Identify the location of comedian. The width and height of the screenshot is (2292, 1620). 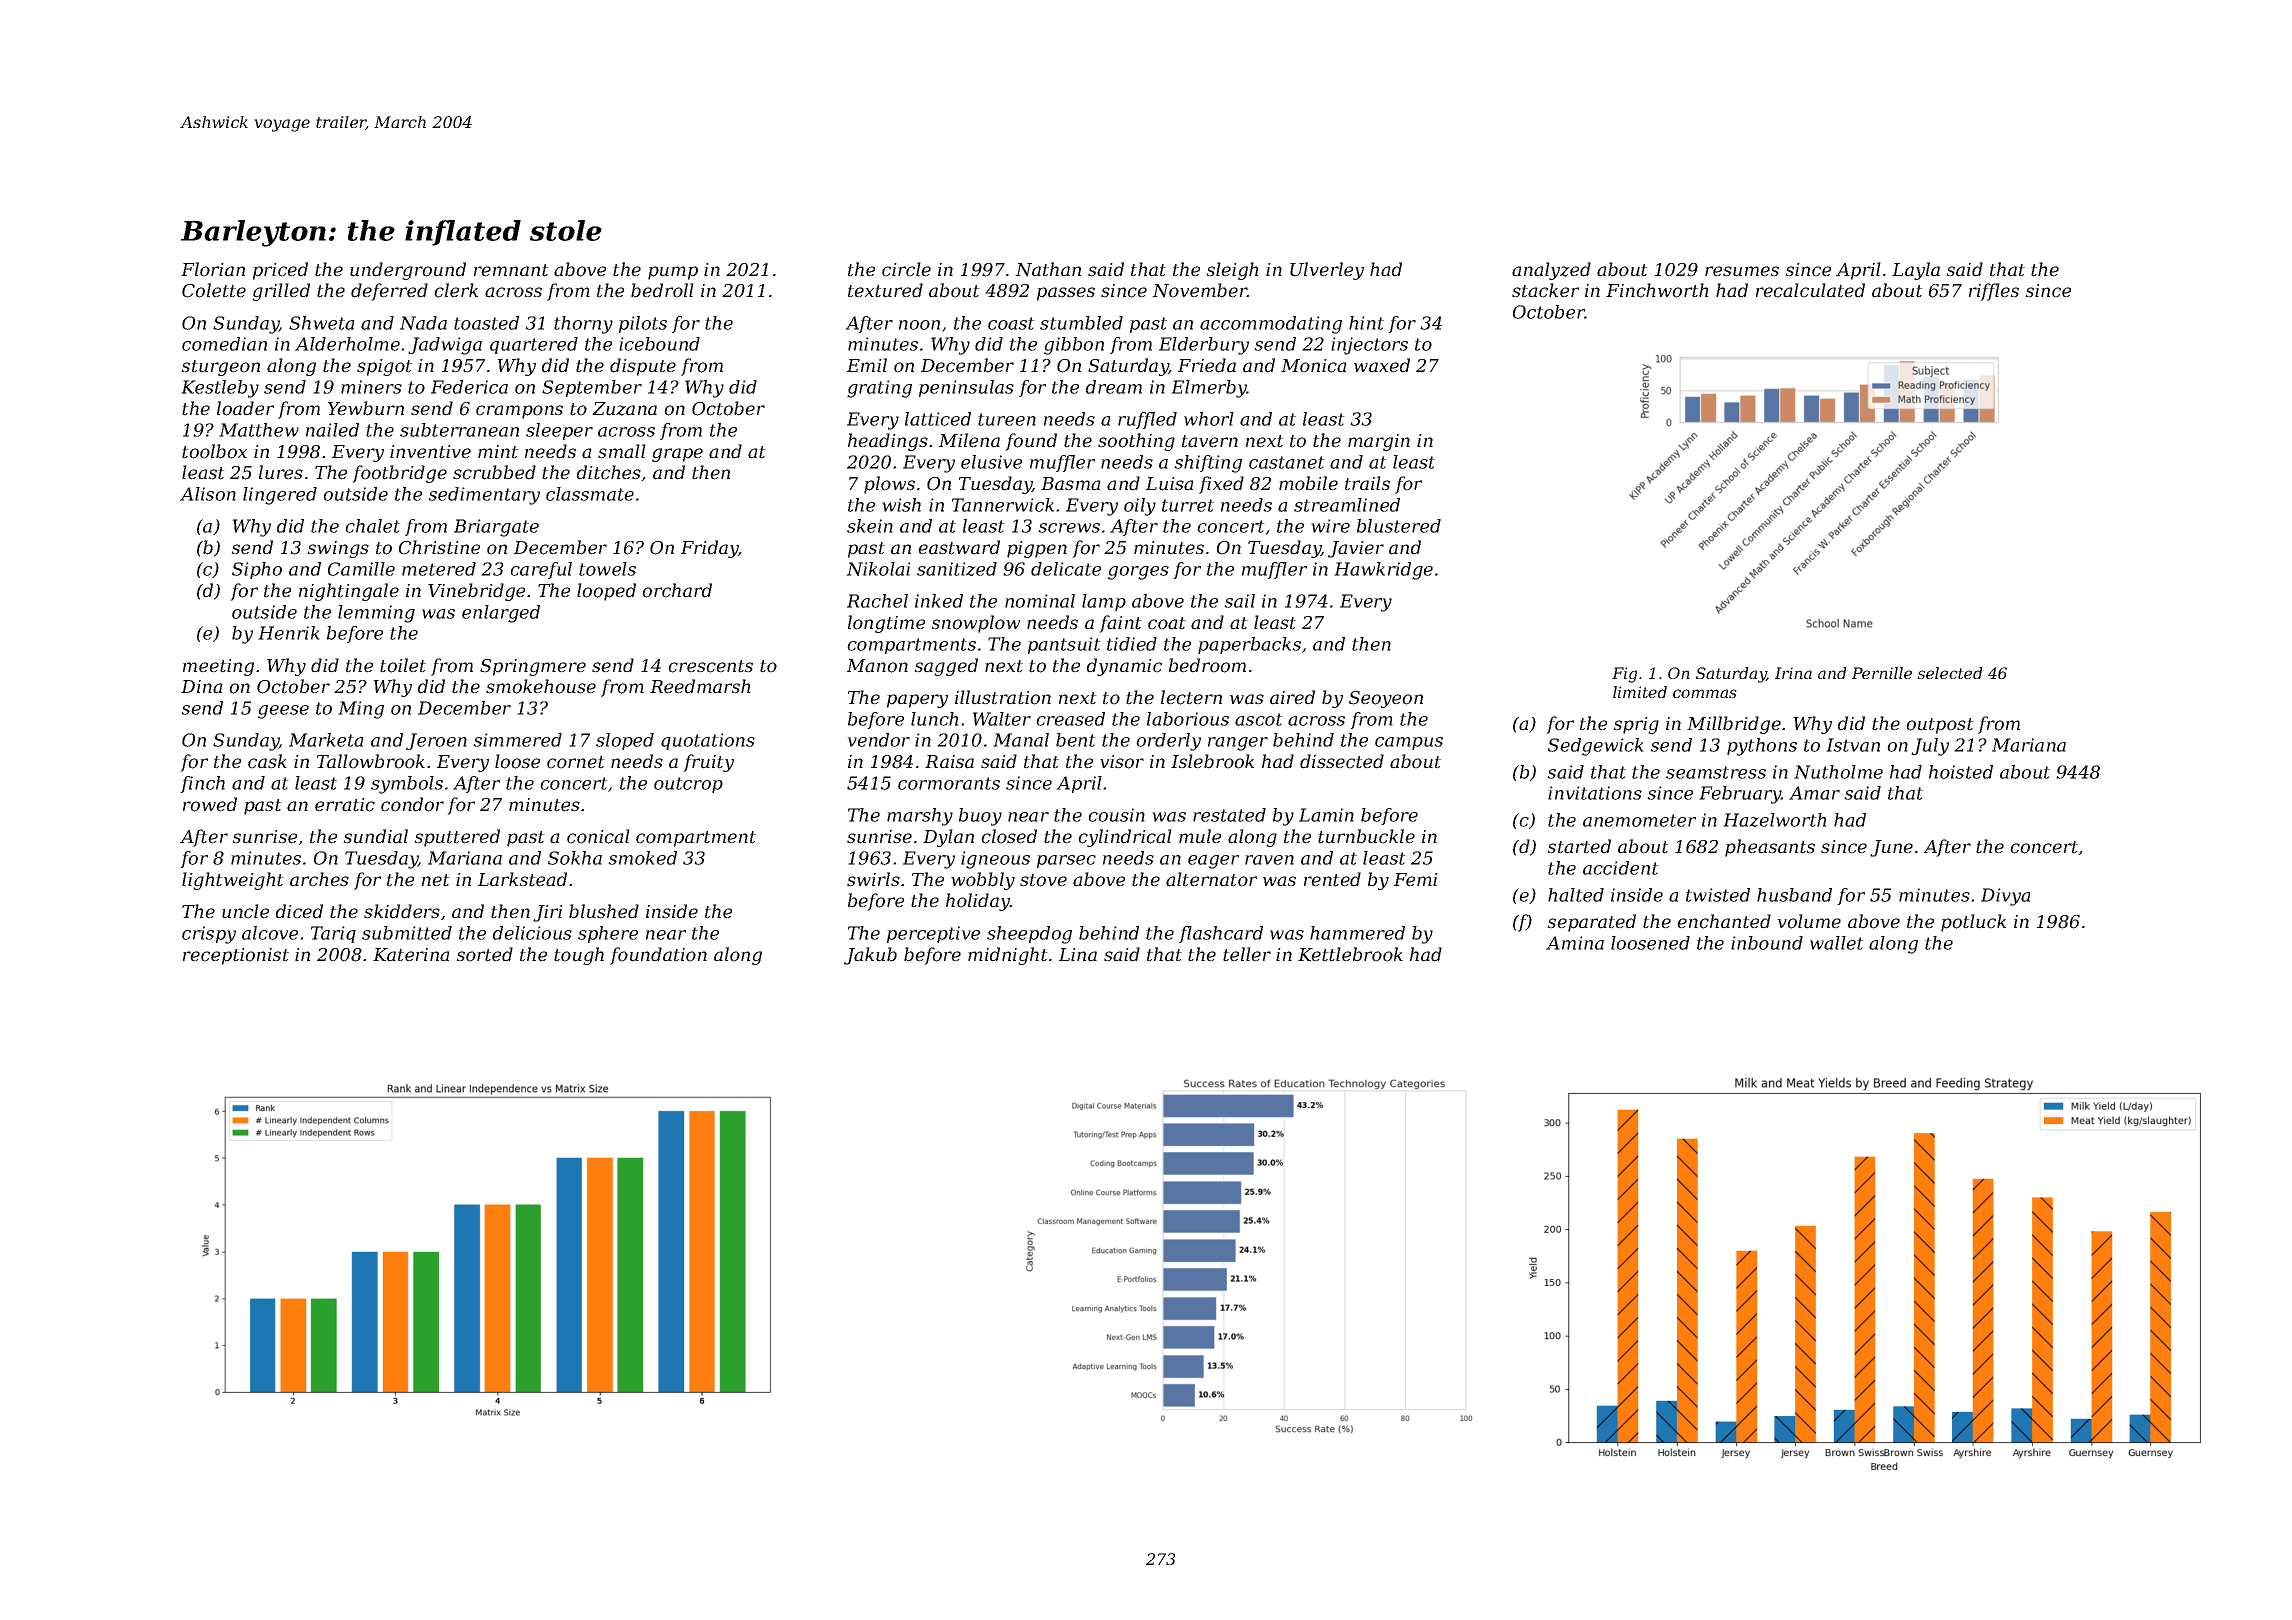
(224, 344).
